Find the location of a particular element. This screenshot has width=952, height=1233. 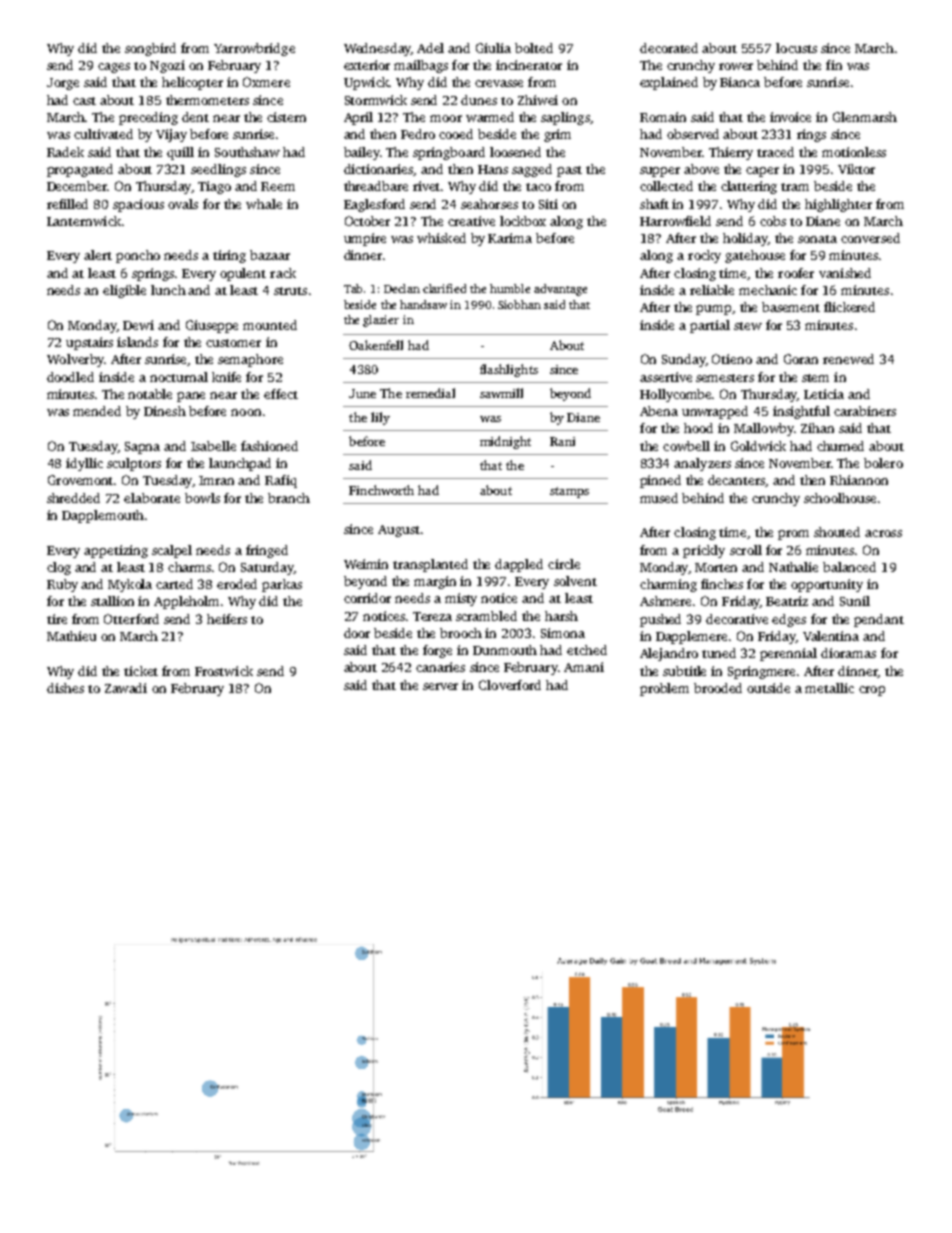

bowls is located at coordinates (202, 498).
